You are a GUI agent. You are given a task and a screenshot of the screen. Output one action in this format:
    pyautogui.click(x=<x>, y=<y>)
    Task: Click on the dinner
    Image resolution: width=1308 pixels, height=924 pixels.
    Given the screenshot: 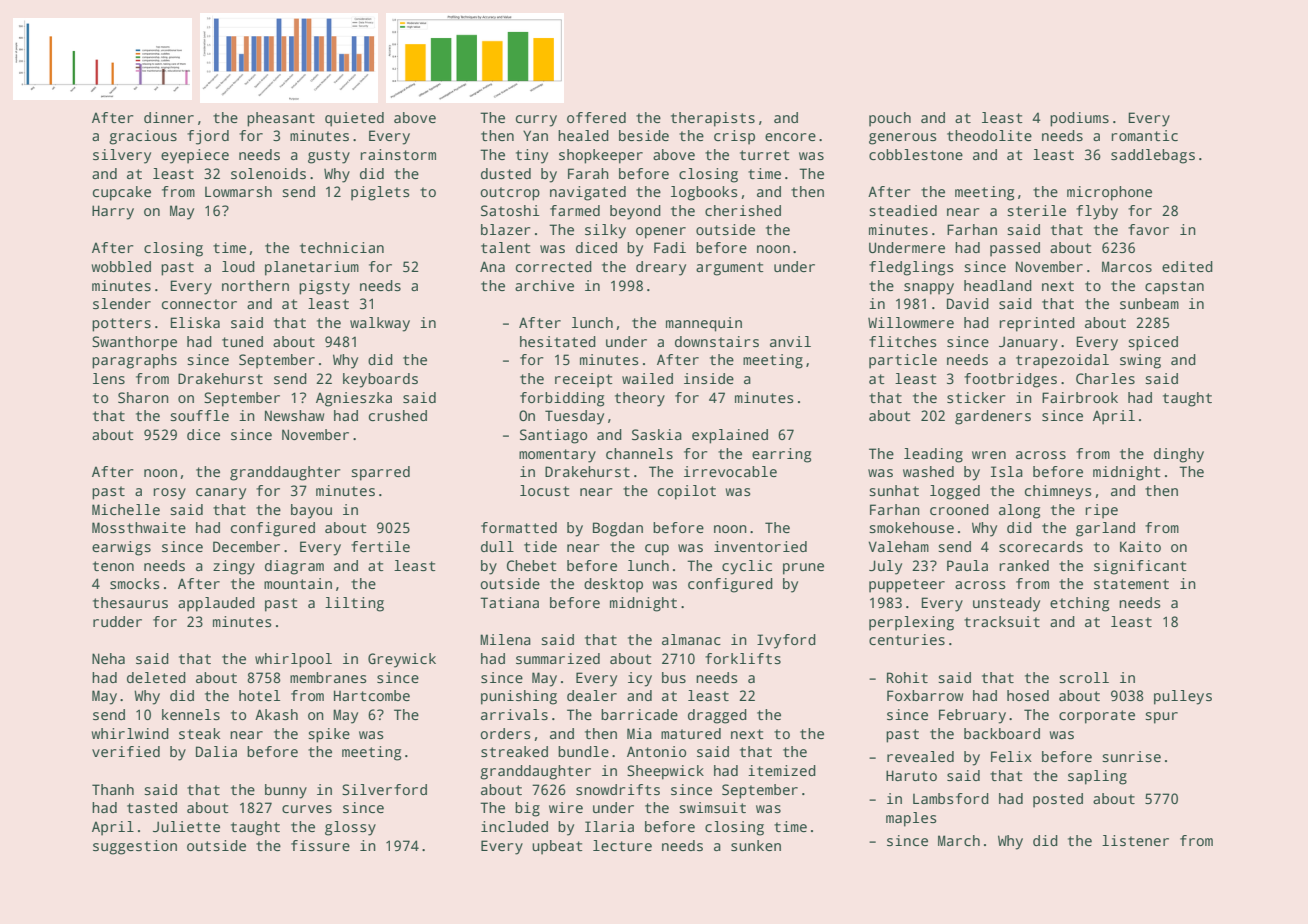 What is the action you would take?
    pyautogui.click(x=169, y=117)
